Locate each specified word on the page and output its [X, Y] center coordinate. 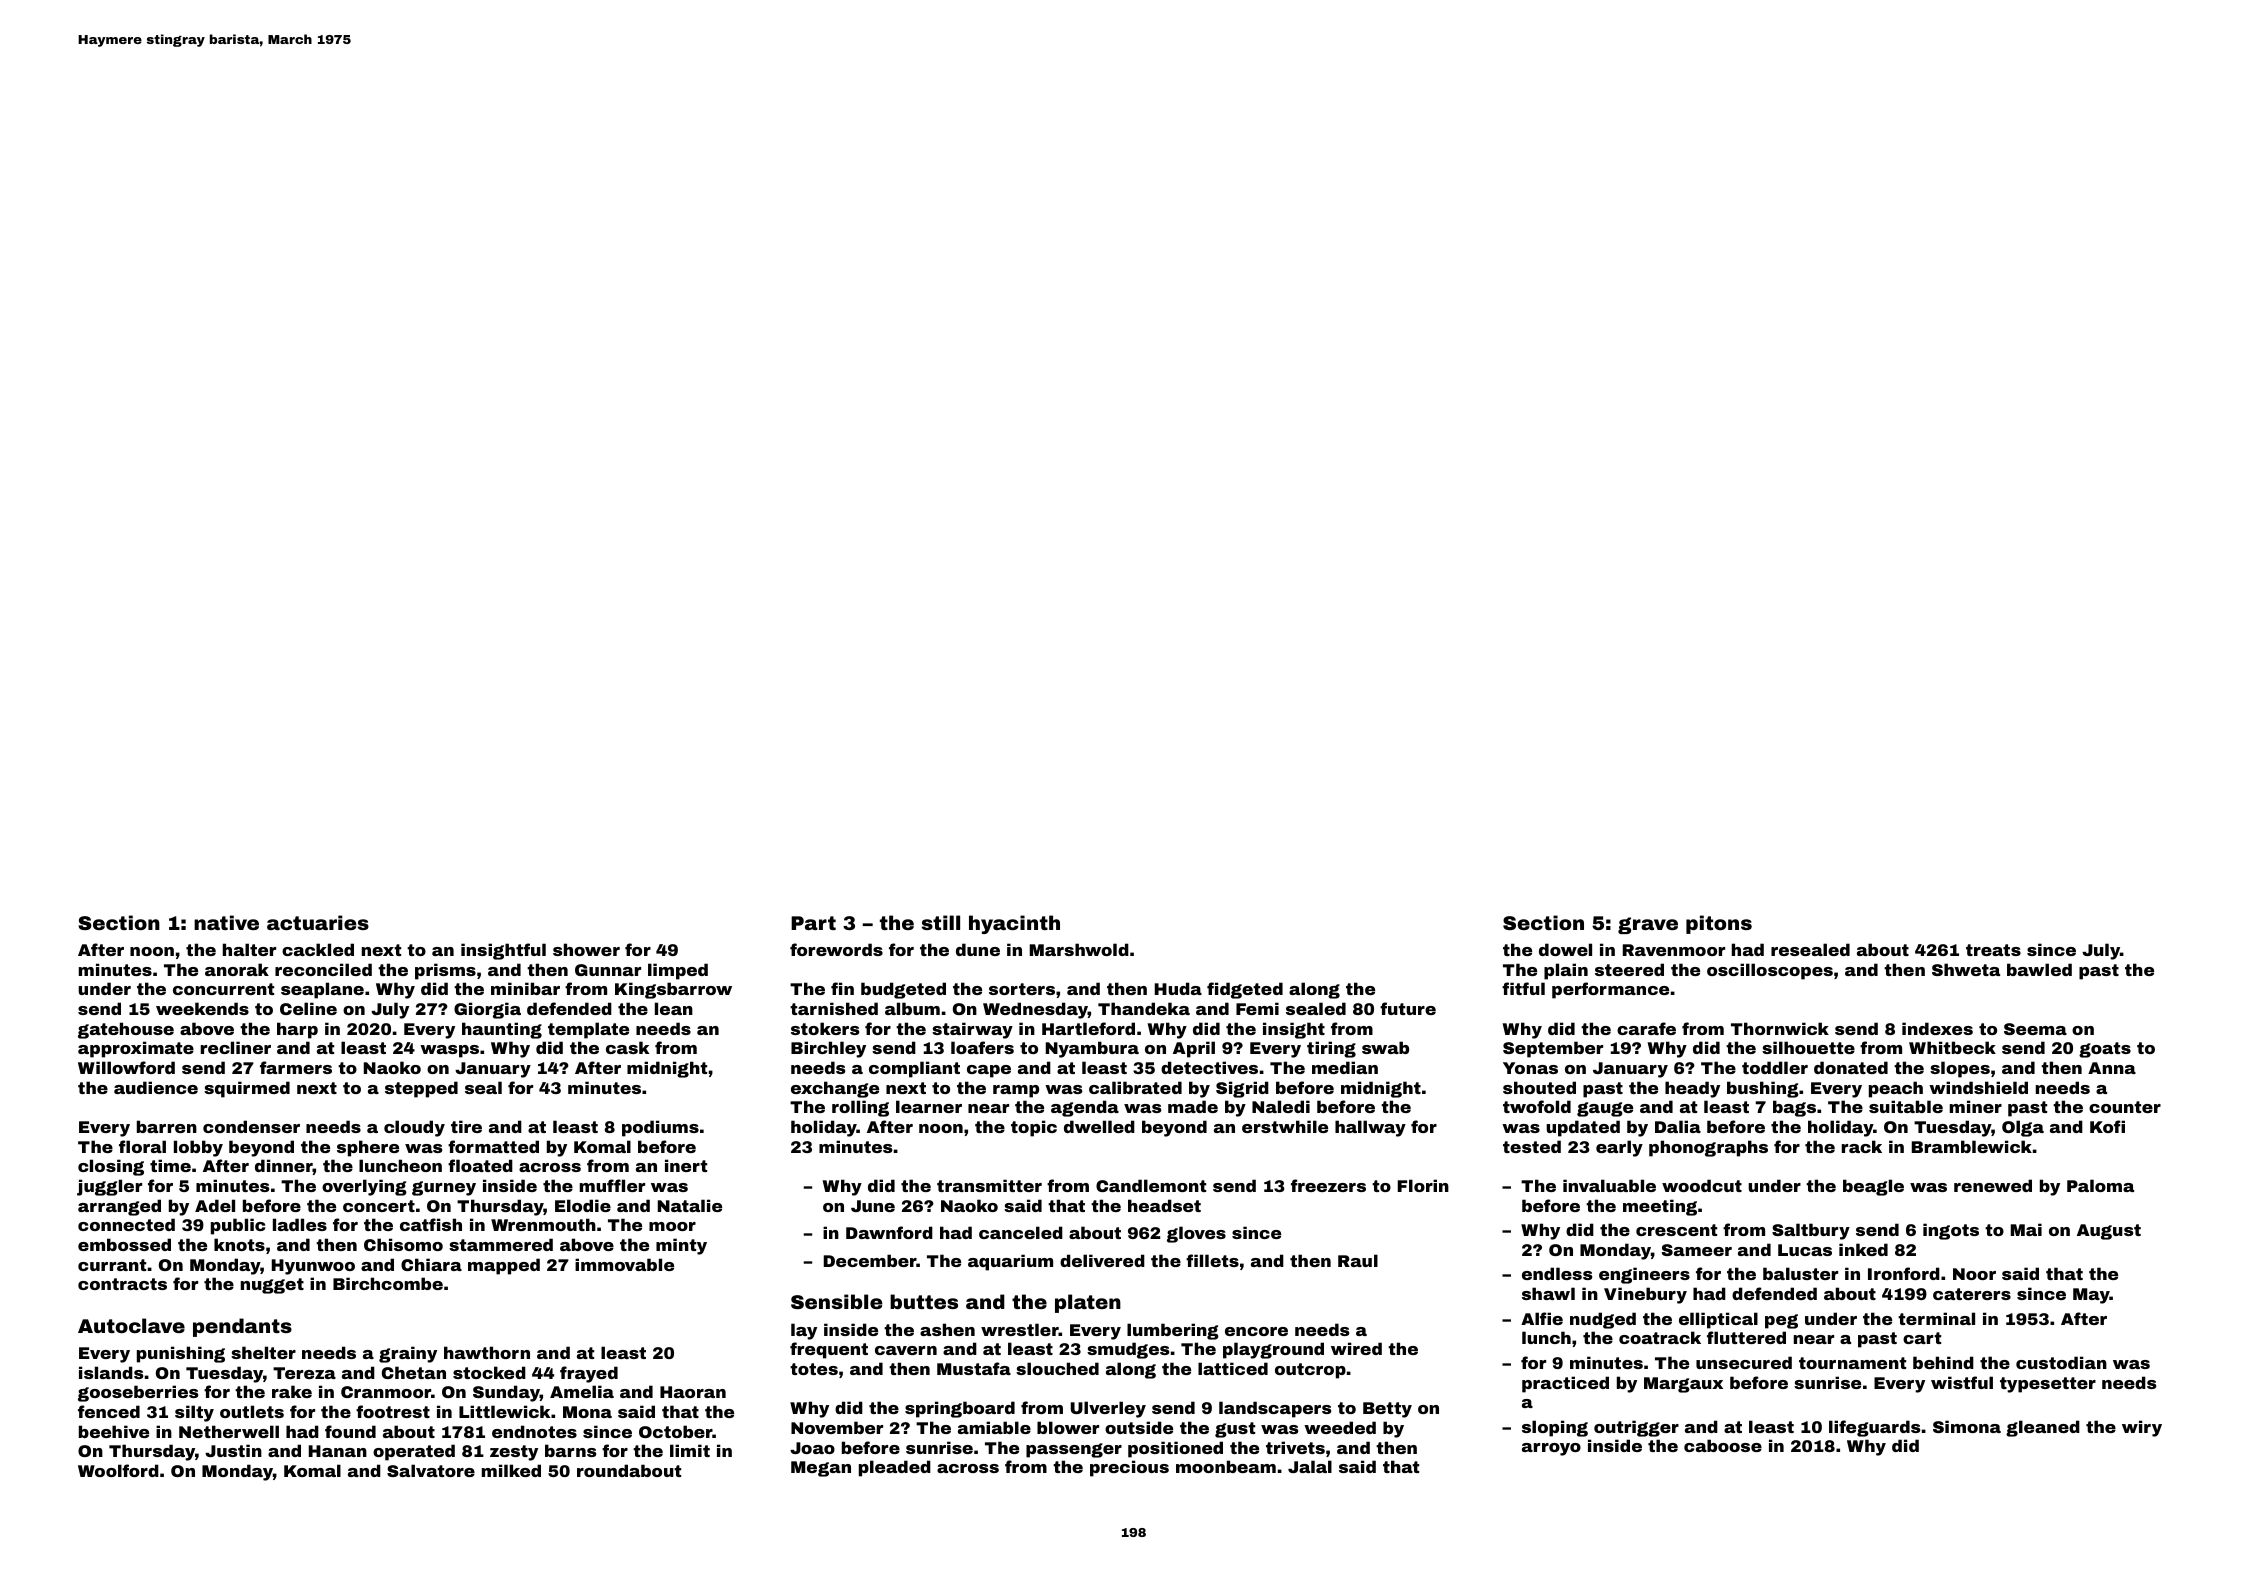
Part [813, 923]
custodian [2061, 1362]
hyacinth [1014, 924]
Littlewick [504, 1411]
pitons [1719, 924]
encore [1256, 1331]
